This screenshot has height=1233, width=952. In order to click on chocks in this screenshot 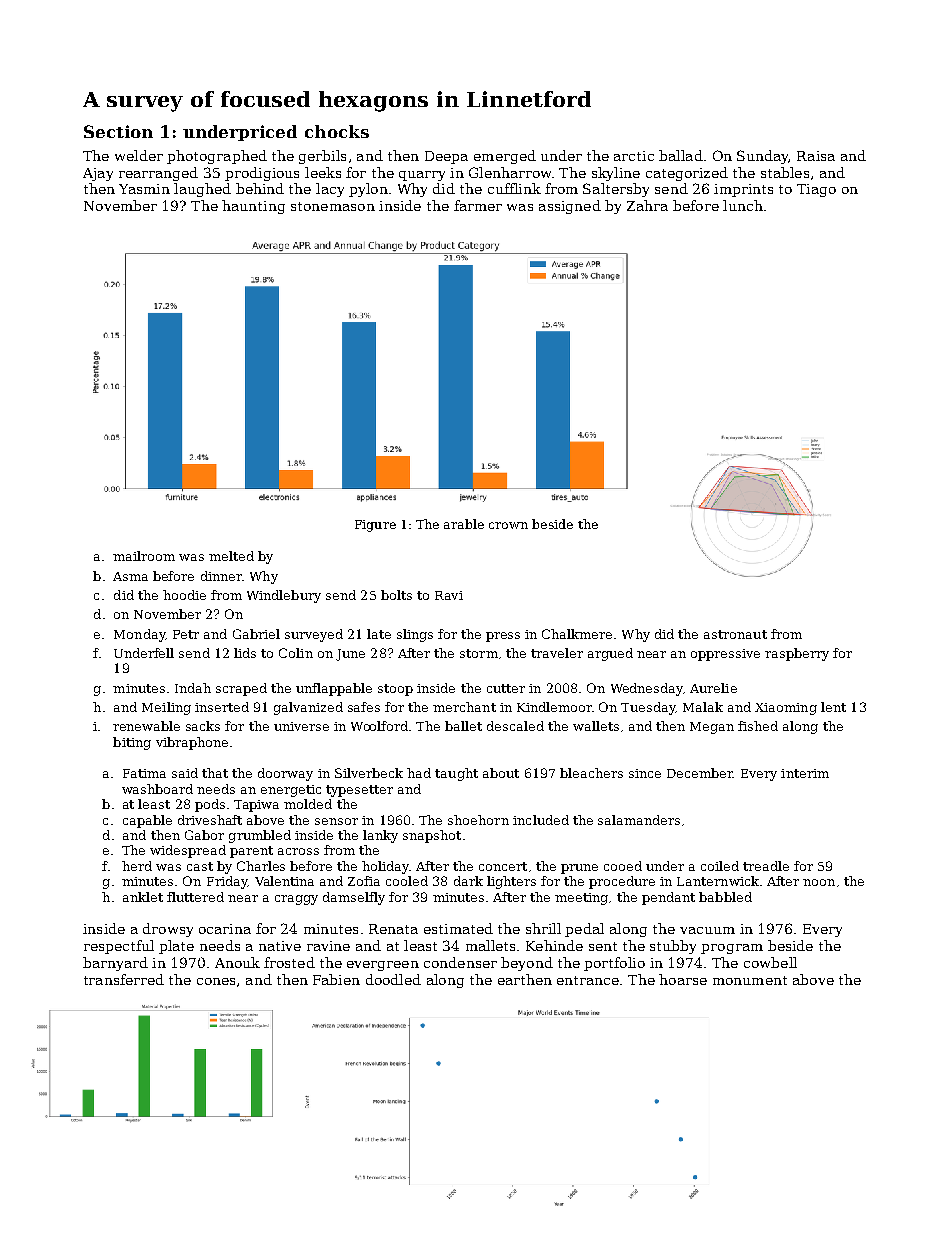, I will do `click(337, 131)`.
